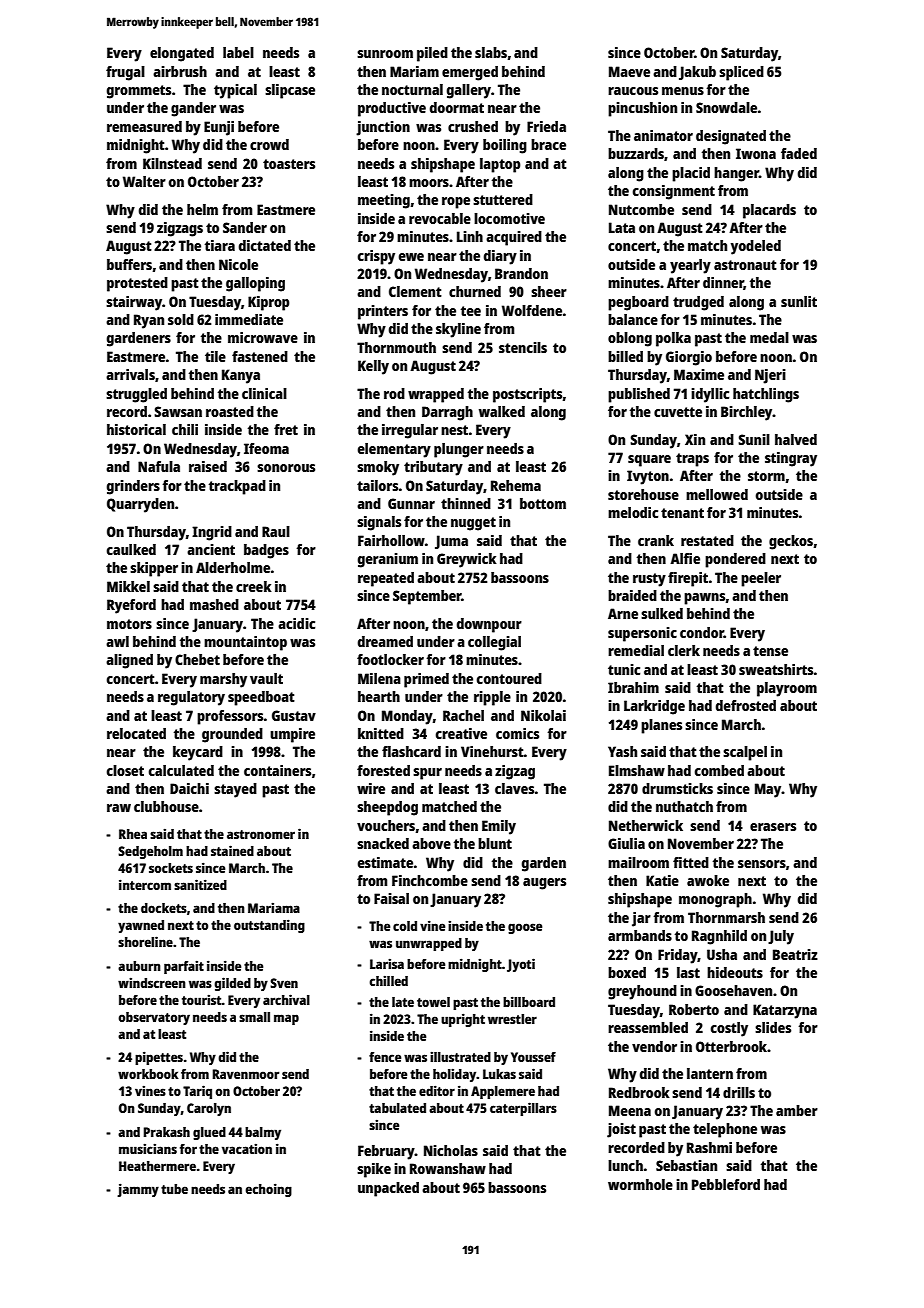  Describe the element at coordinates (781, 937) in the screenshot. I see `July` at that location.
